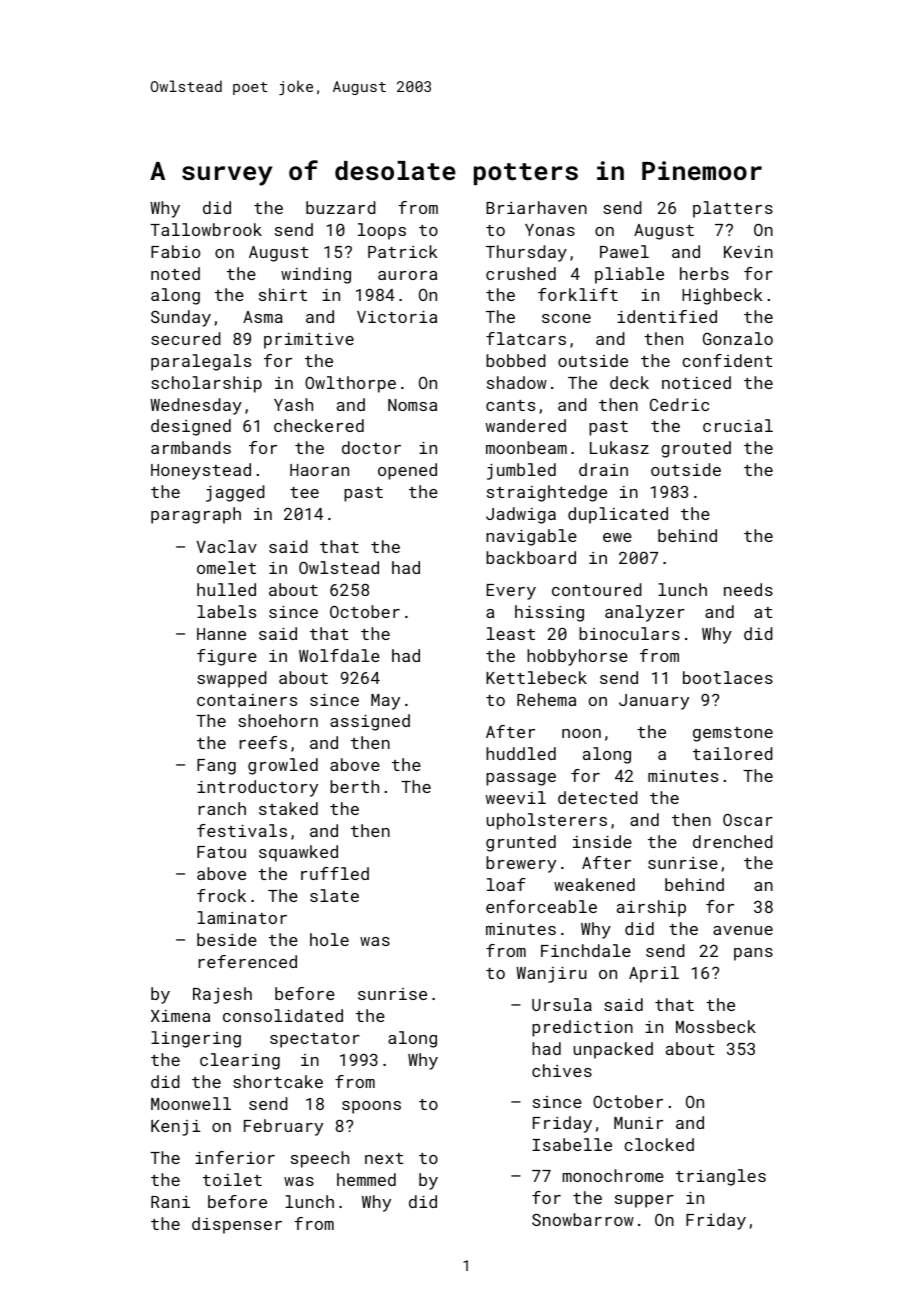 The image size is (924, 1311). What do you see at coordinates (521, 843) in the page?
I see `grunted` at bounding box center [521, 843].
